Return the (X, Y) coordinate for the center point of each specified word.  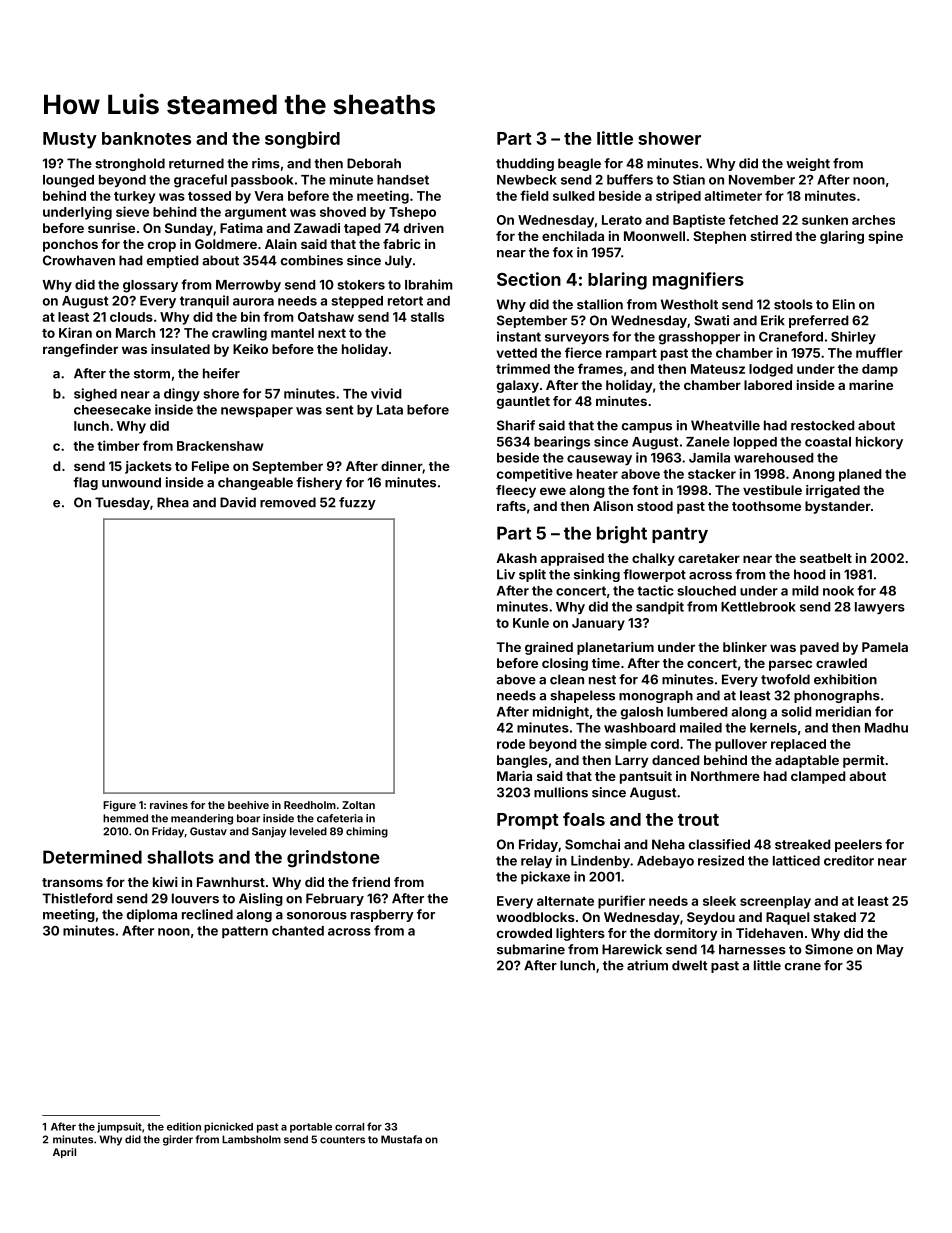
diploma (152, 915)
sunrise (111, 228)
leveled (308, 831)
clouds (131, 317)
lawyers (880, 608)
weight (808, 164)
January (598, 624)
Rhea (173, 502)
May (890, 950)
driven (424, 228)
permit (864, 761)
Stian (689, 179)
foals (584, 819)
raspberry (382, 915)
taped (362, 229)
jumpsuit (119, 1127)
